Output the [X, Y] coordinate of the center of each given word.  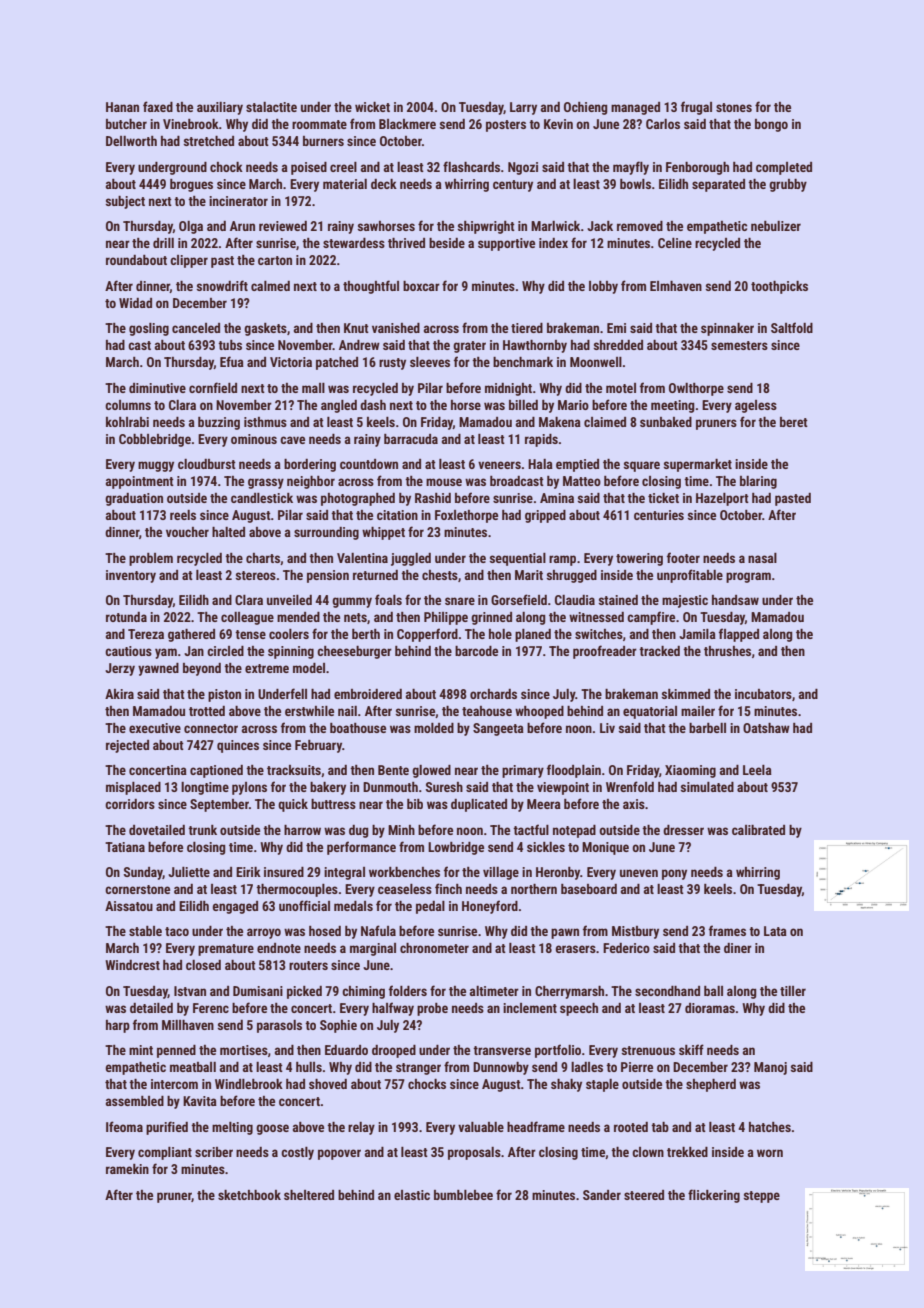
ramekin [127, 1169]
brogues [191, 185]
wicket [372, 107]
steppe [762, 1197]
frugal [696, 108]
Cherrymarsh [569, 992]
